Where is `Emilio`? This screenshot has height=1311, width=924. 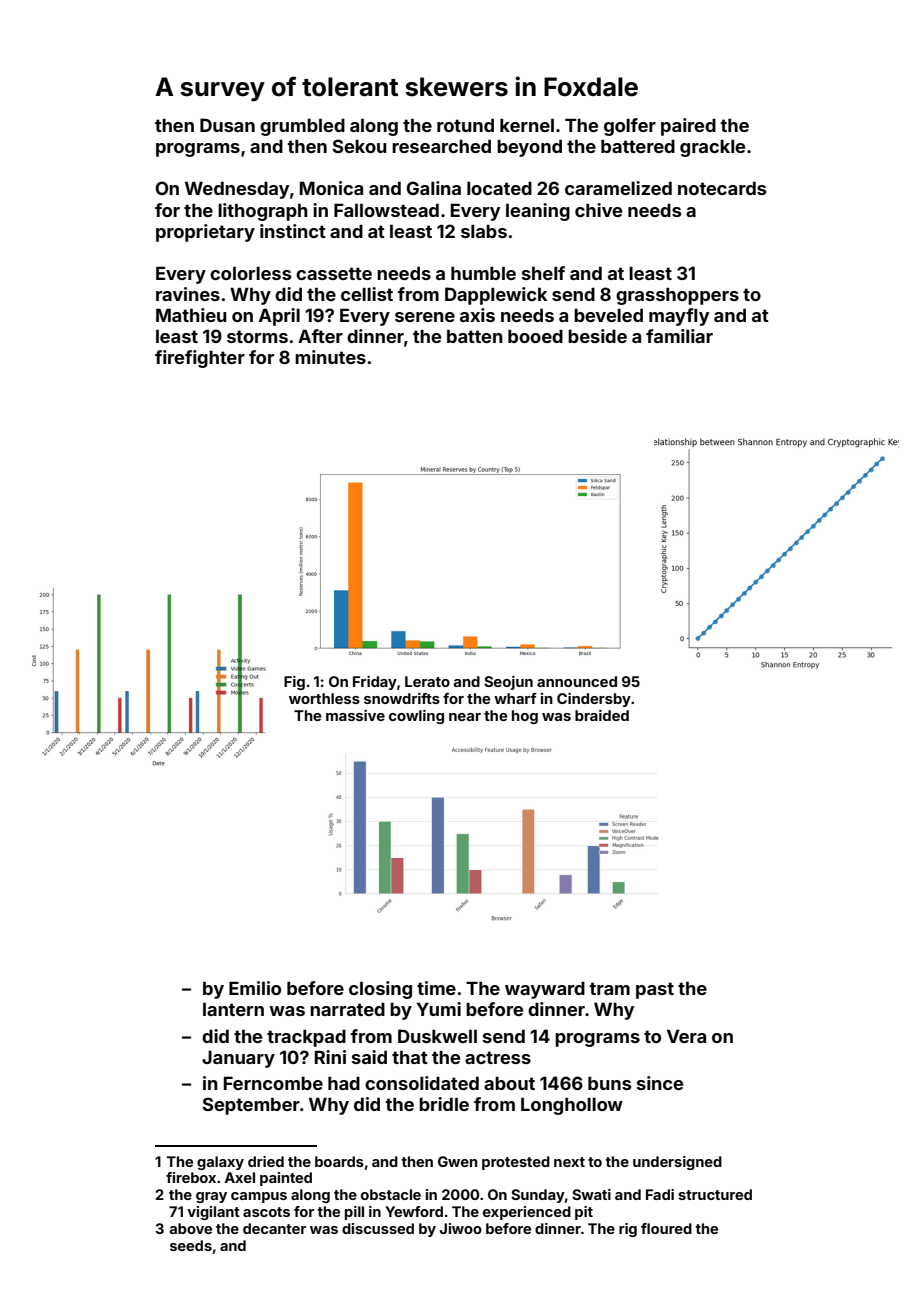
Emilio is located at coordinates (255, 988).
